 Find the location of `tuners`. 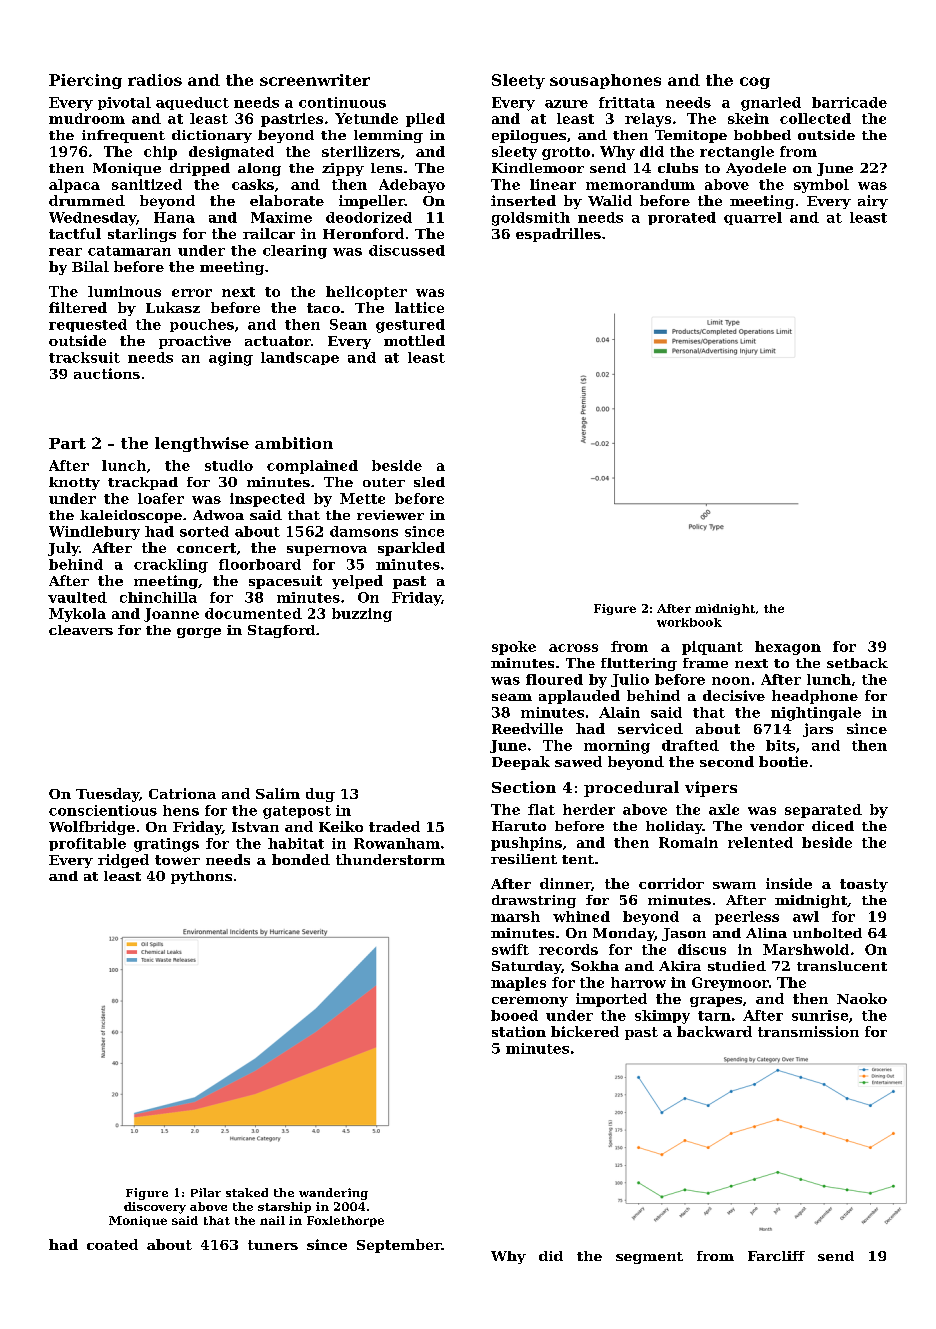

tuners is located at coordinates (273, 1245).
